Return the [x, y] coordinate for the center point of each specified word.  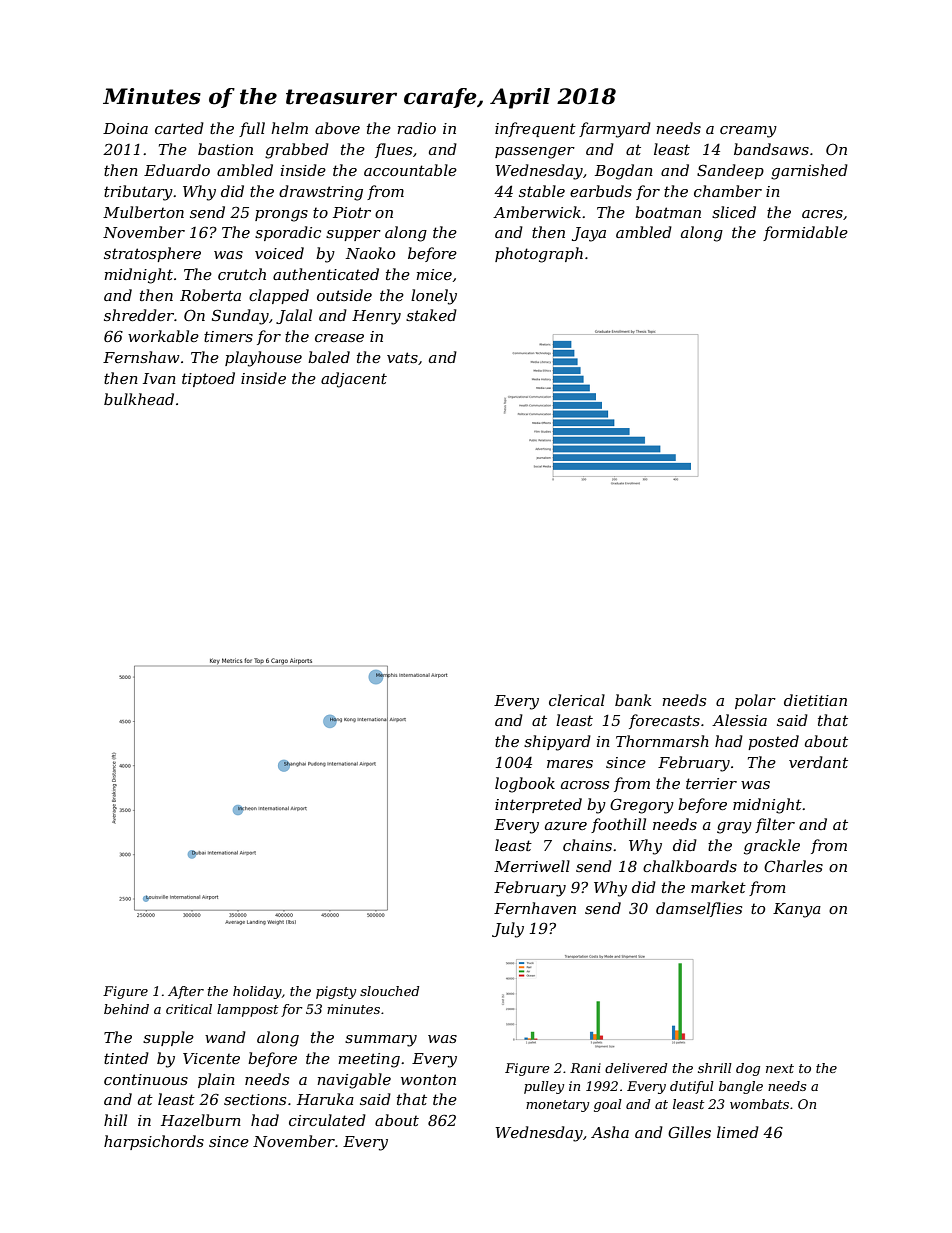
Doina [125, 128]
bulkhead [139, 399]
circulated [327, 1120]
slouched [390, 991]
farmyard [615, 130]
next [780, 1068]
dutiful [692, 1087]
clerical [577, 700]
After [186, 992]
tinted [126, 1058]
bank [633, 700]
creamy [748, 132]
